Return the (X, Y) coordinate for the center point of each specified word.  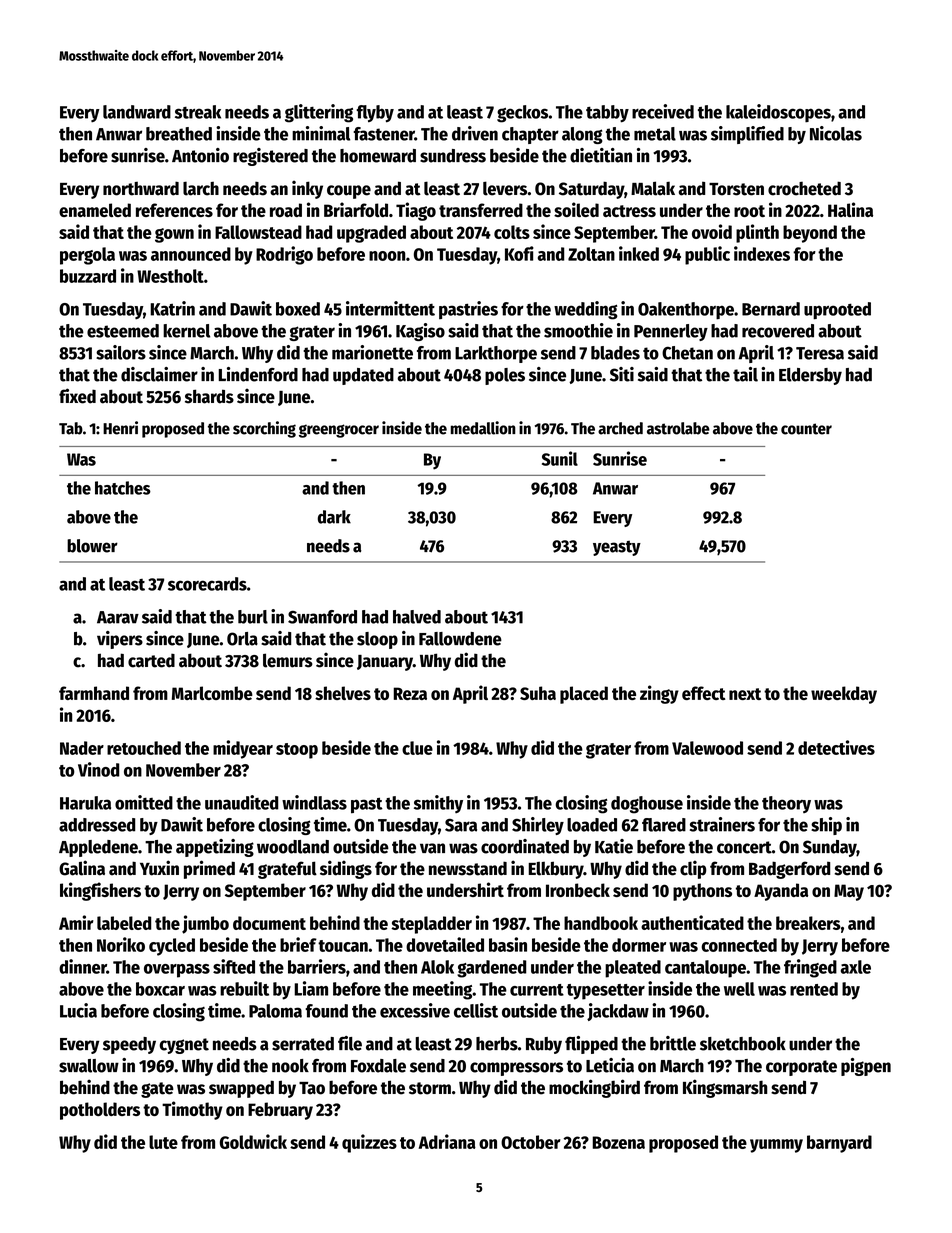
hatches (123, 488)
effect (704, 693)
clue (417, 748)
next (745, 694)
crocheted (804, 188)
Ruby (544, 1045)
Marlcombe (212, 693)
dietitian (601, 155)
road (286, 210)
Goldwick (253, 1141)
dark (334, 517)
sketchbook (743, 1044)
